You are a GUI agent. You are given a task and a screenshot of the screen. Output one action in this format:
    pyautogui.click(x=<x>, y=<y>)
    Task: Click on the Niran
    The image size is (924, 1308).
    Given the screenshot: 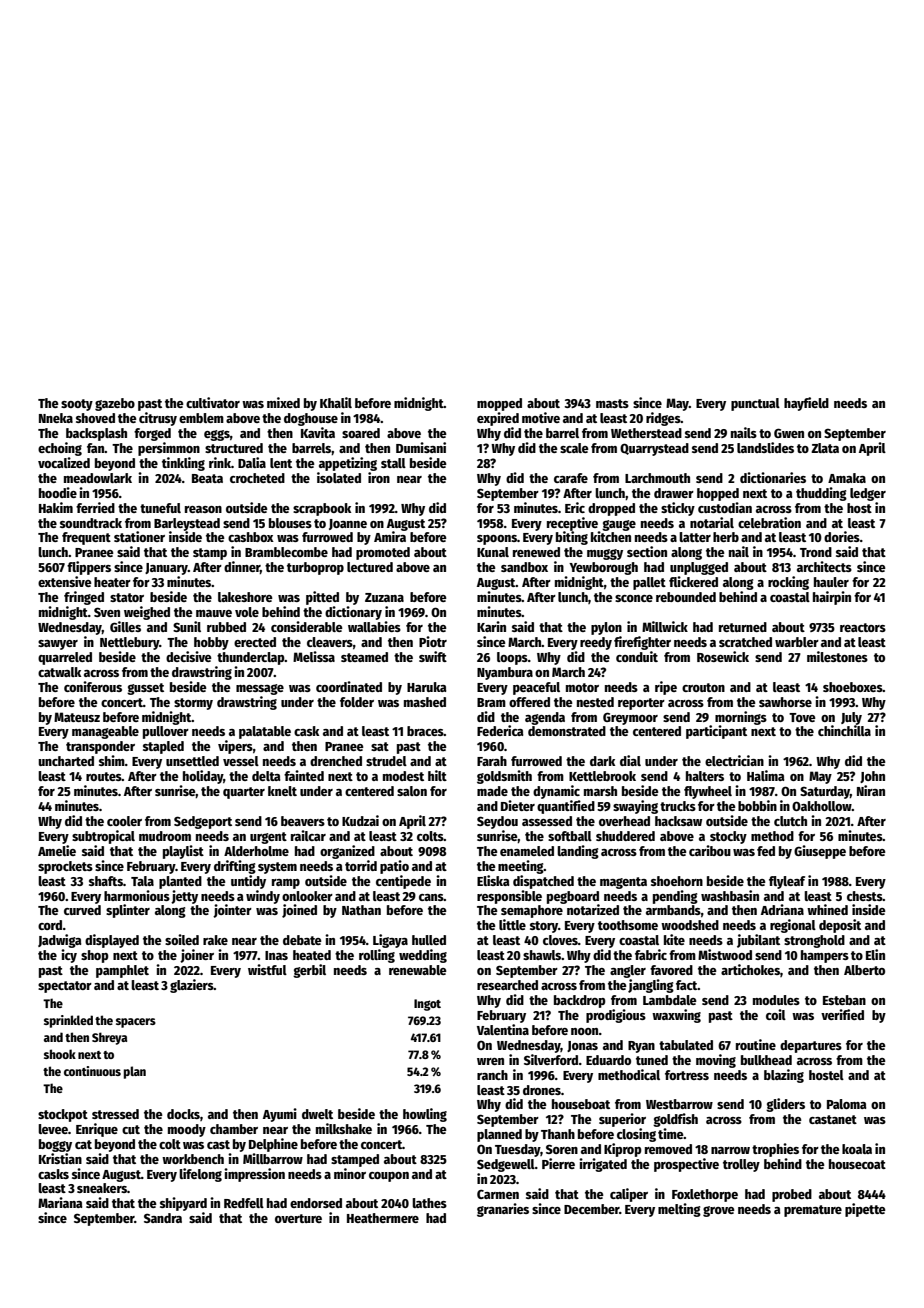 What is the action you would take?
    pyautogui.click(x=871, y=790)
